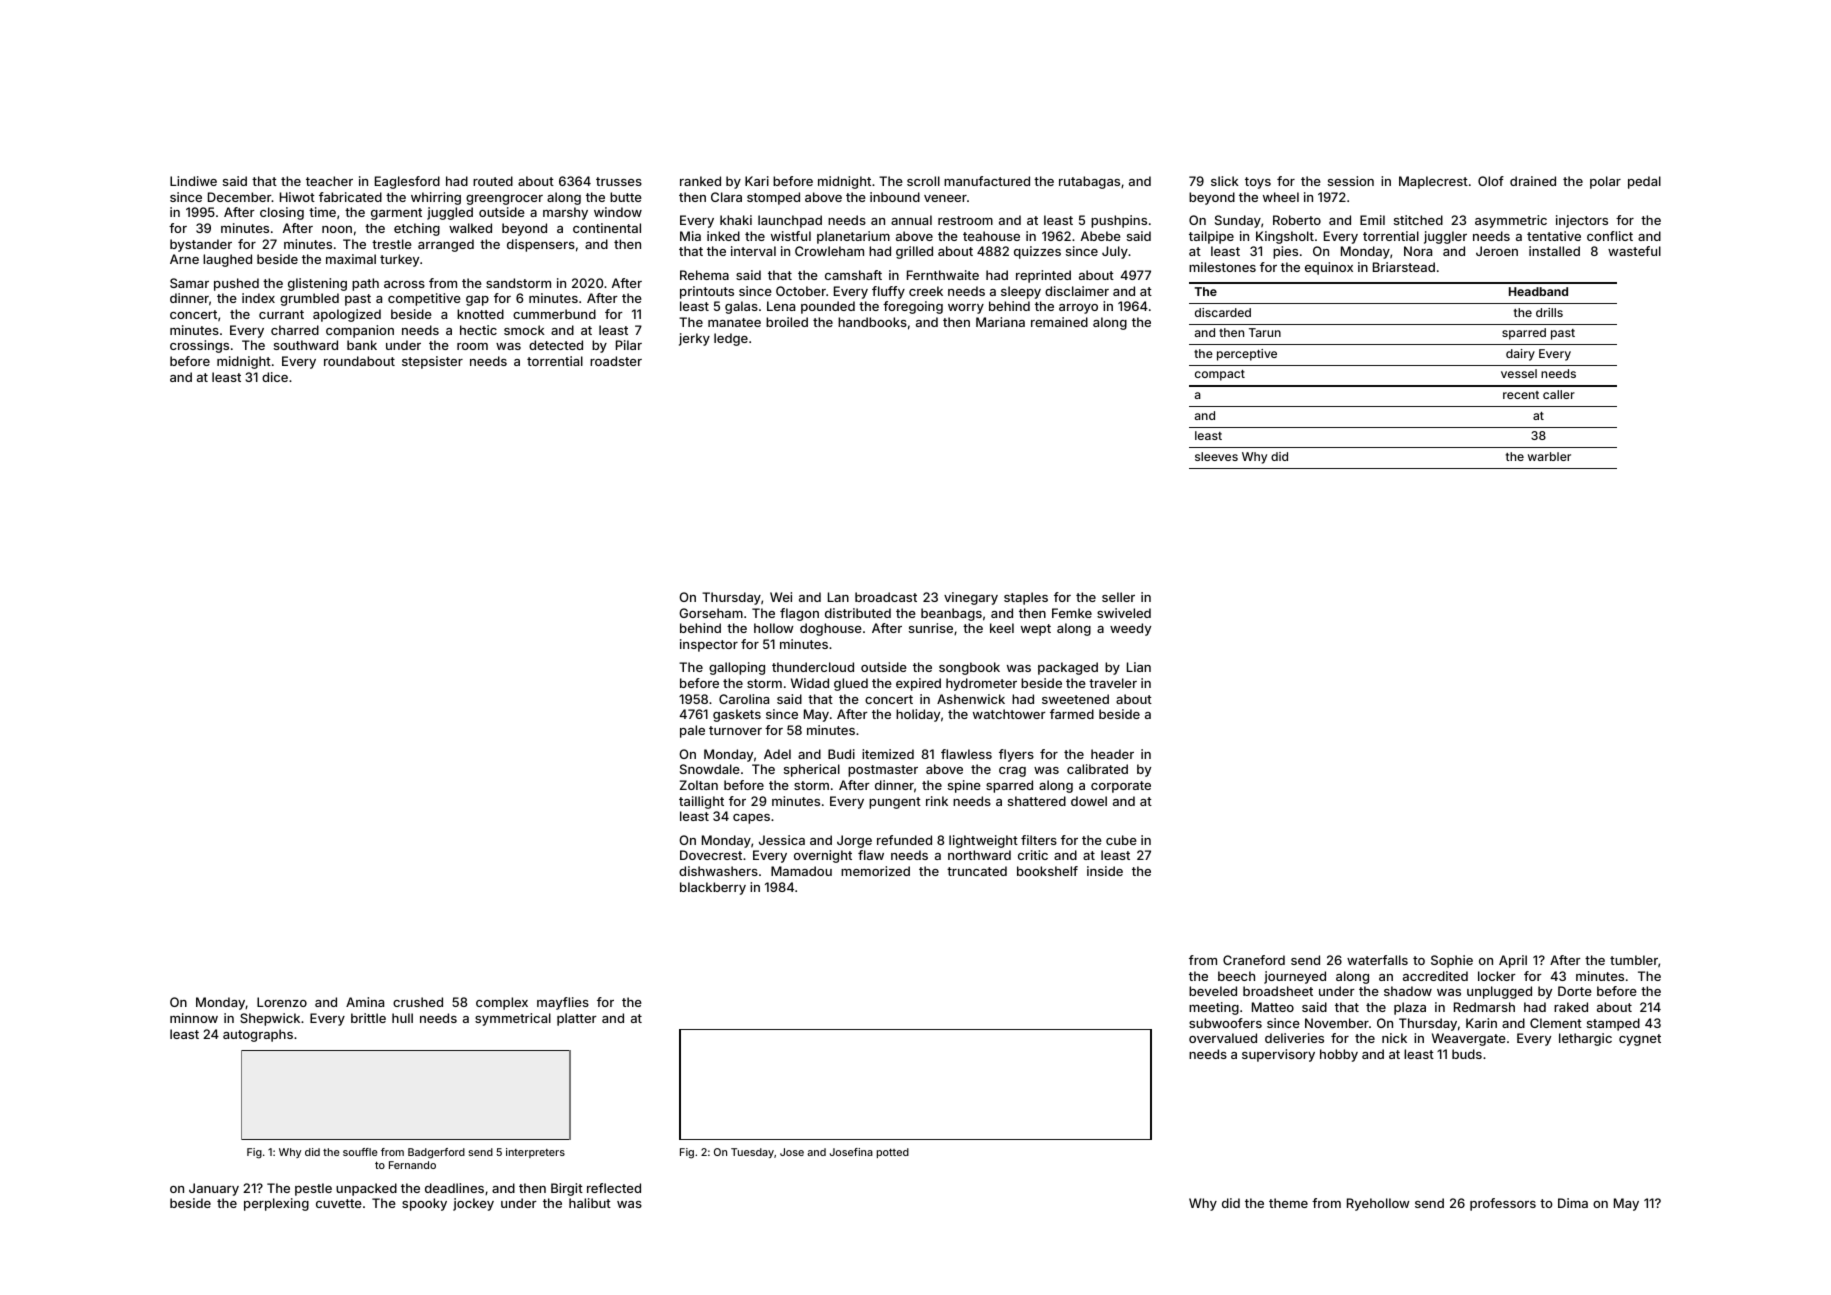  Describe the element at coordinates (692, 731) in the image. I see `pale` at that location.
